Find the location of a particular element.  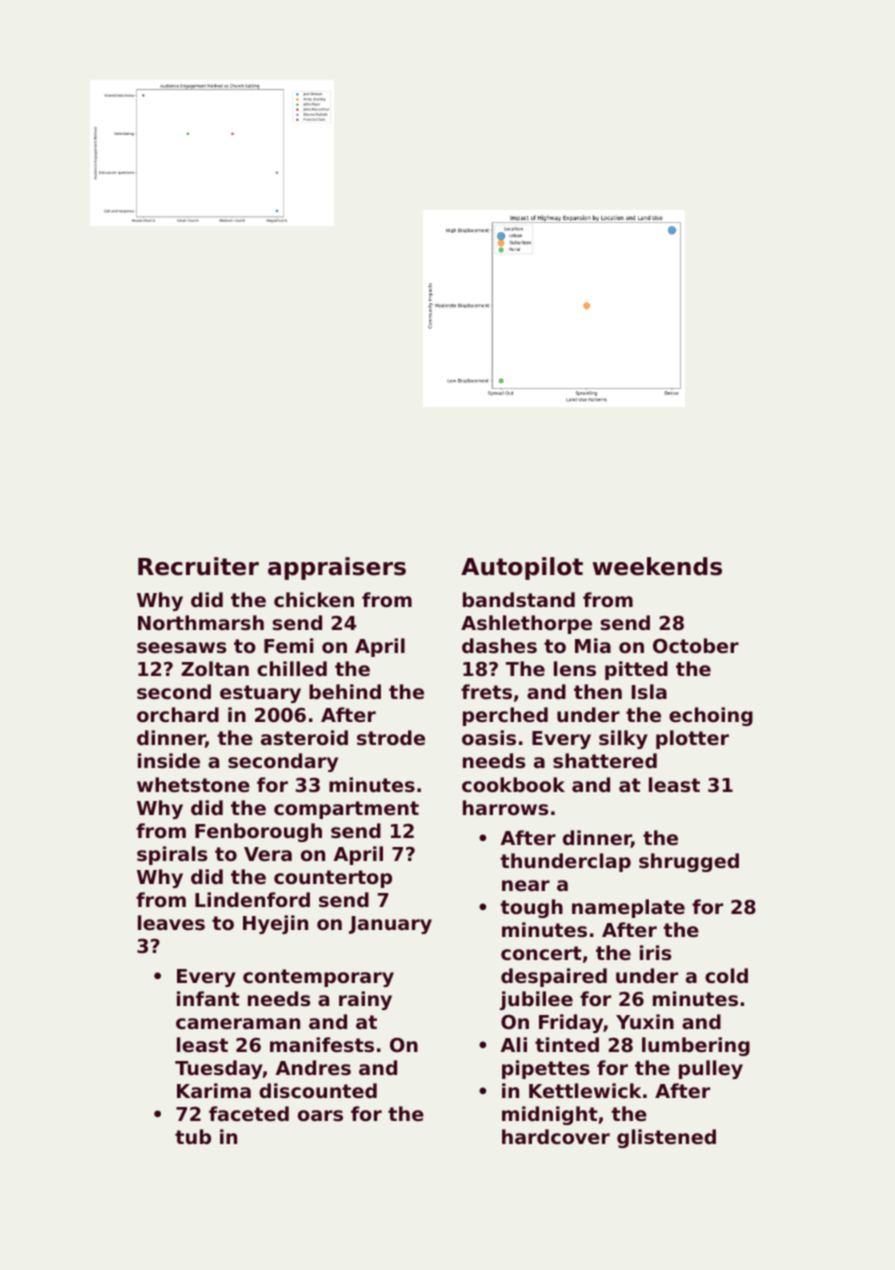

shrugged is located at coordinates (689, 862).
